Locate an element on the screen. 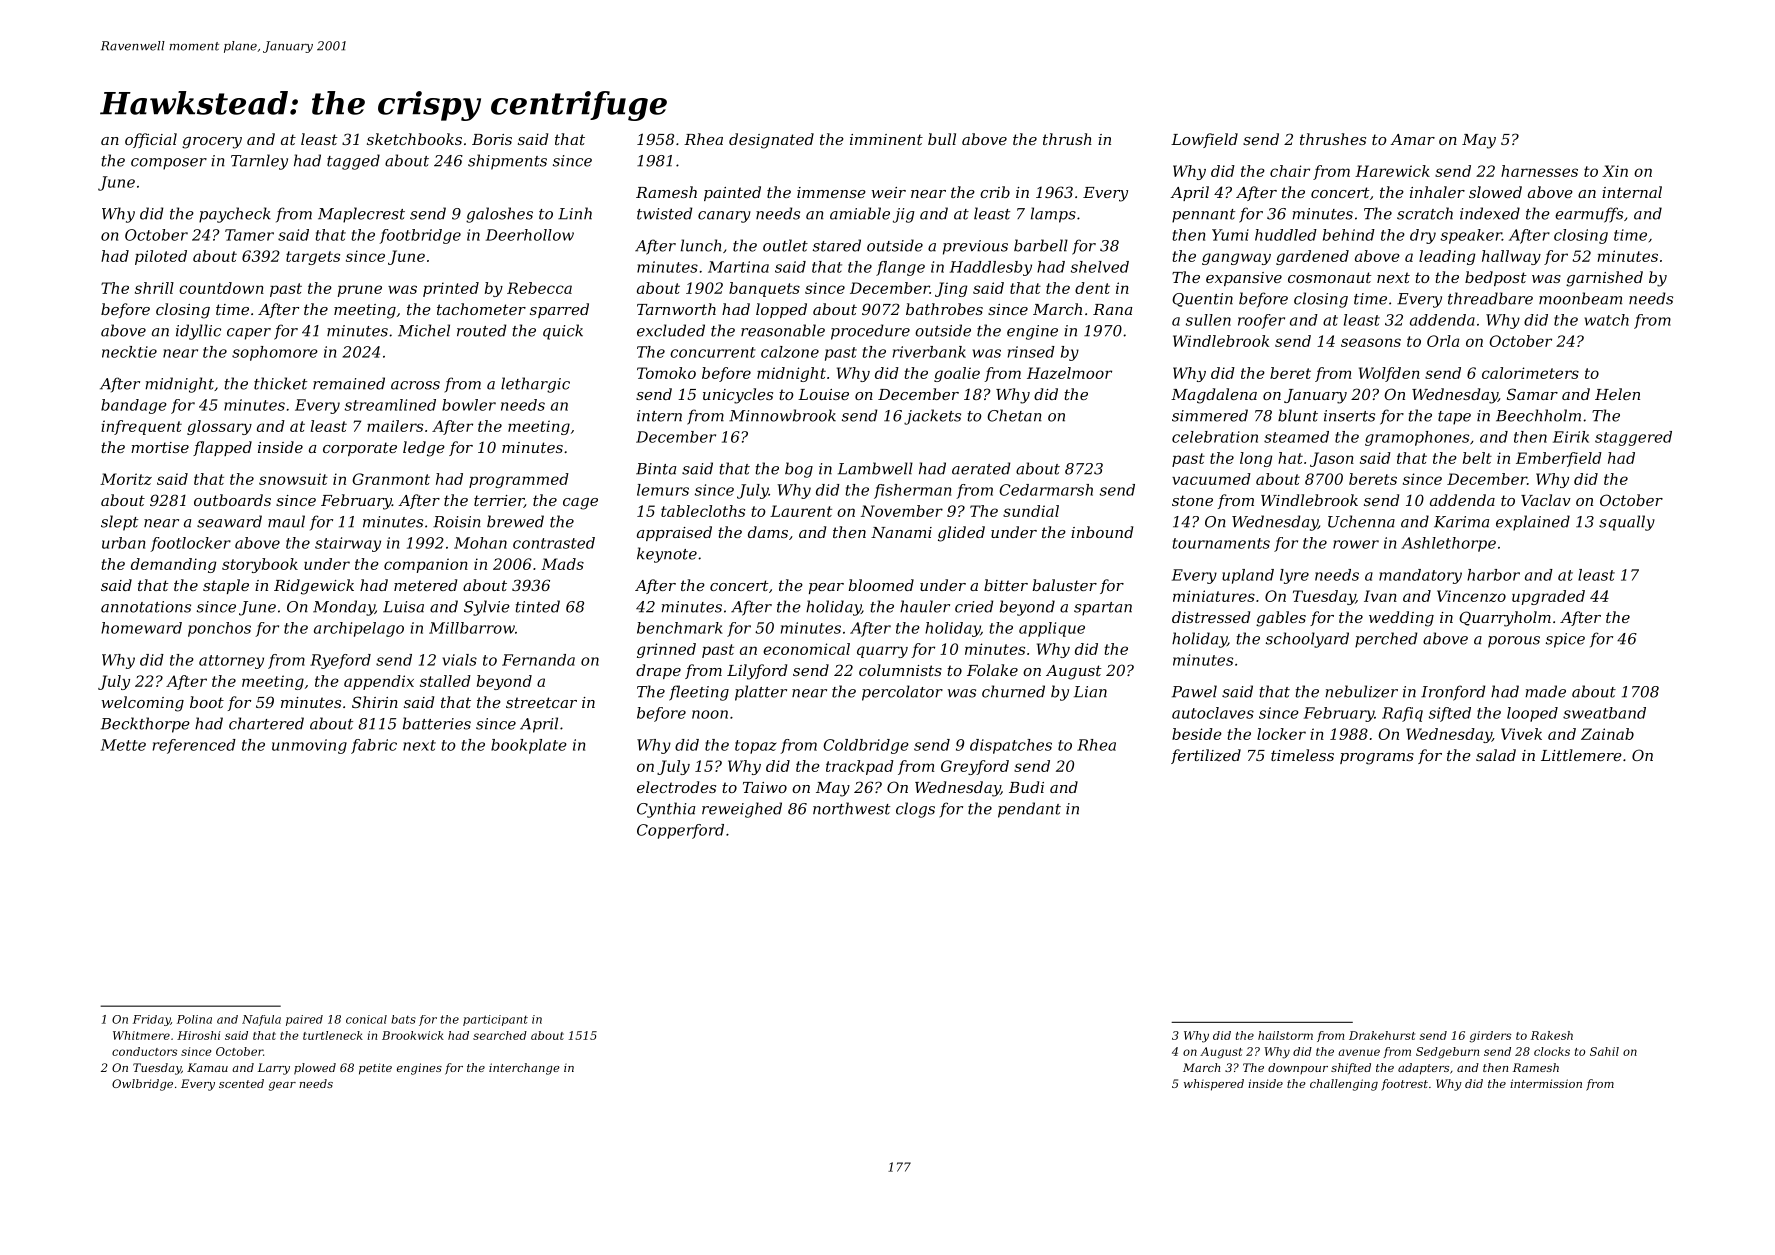 This screenshot has height=1255, width=1775. shrill is located at coordinates (154, 288).
